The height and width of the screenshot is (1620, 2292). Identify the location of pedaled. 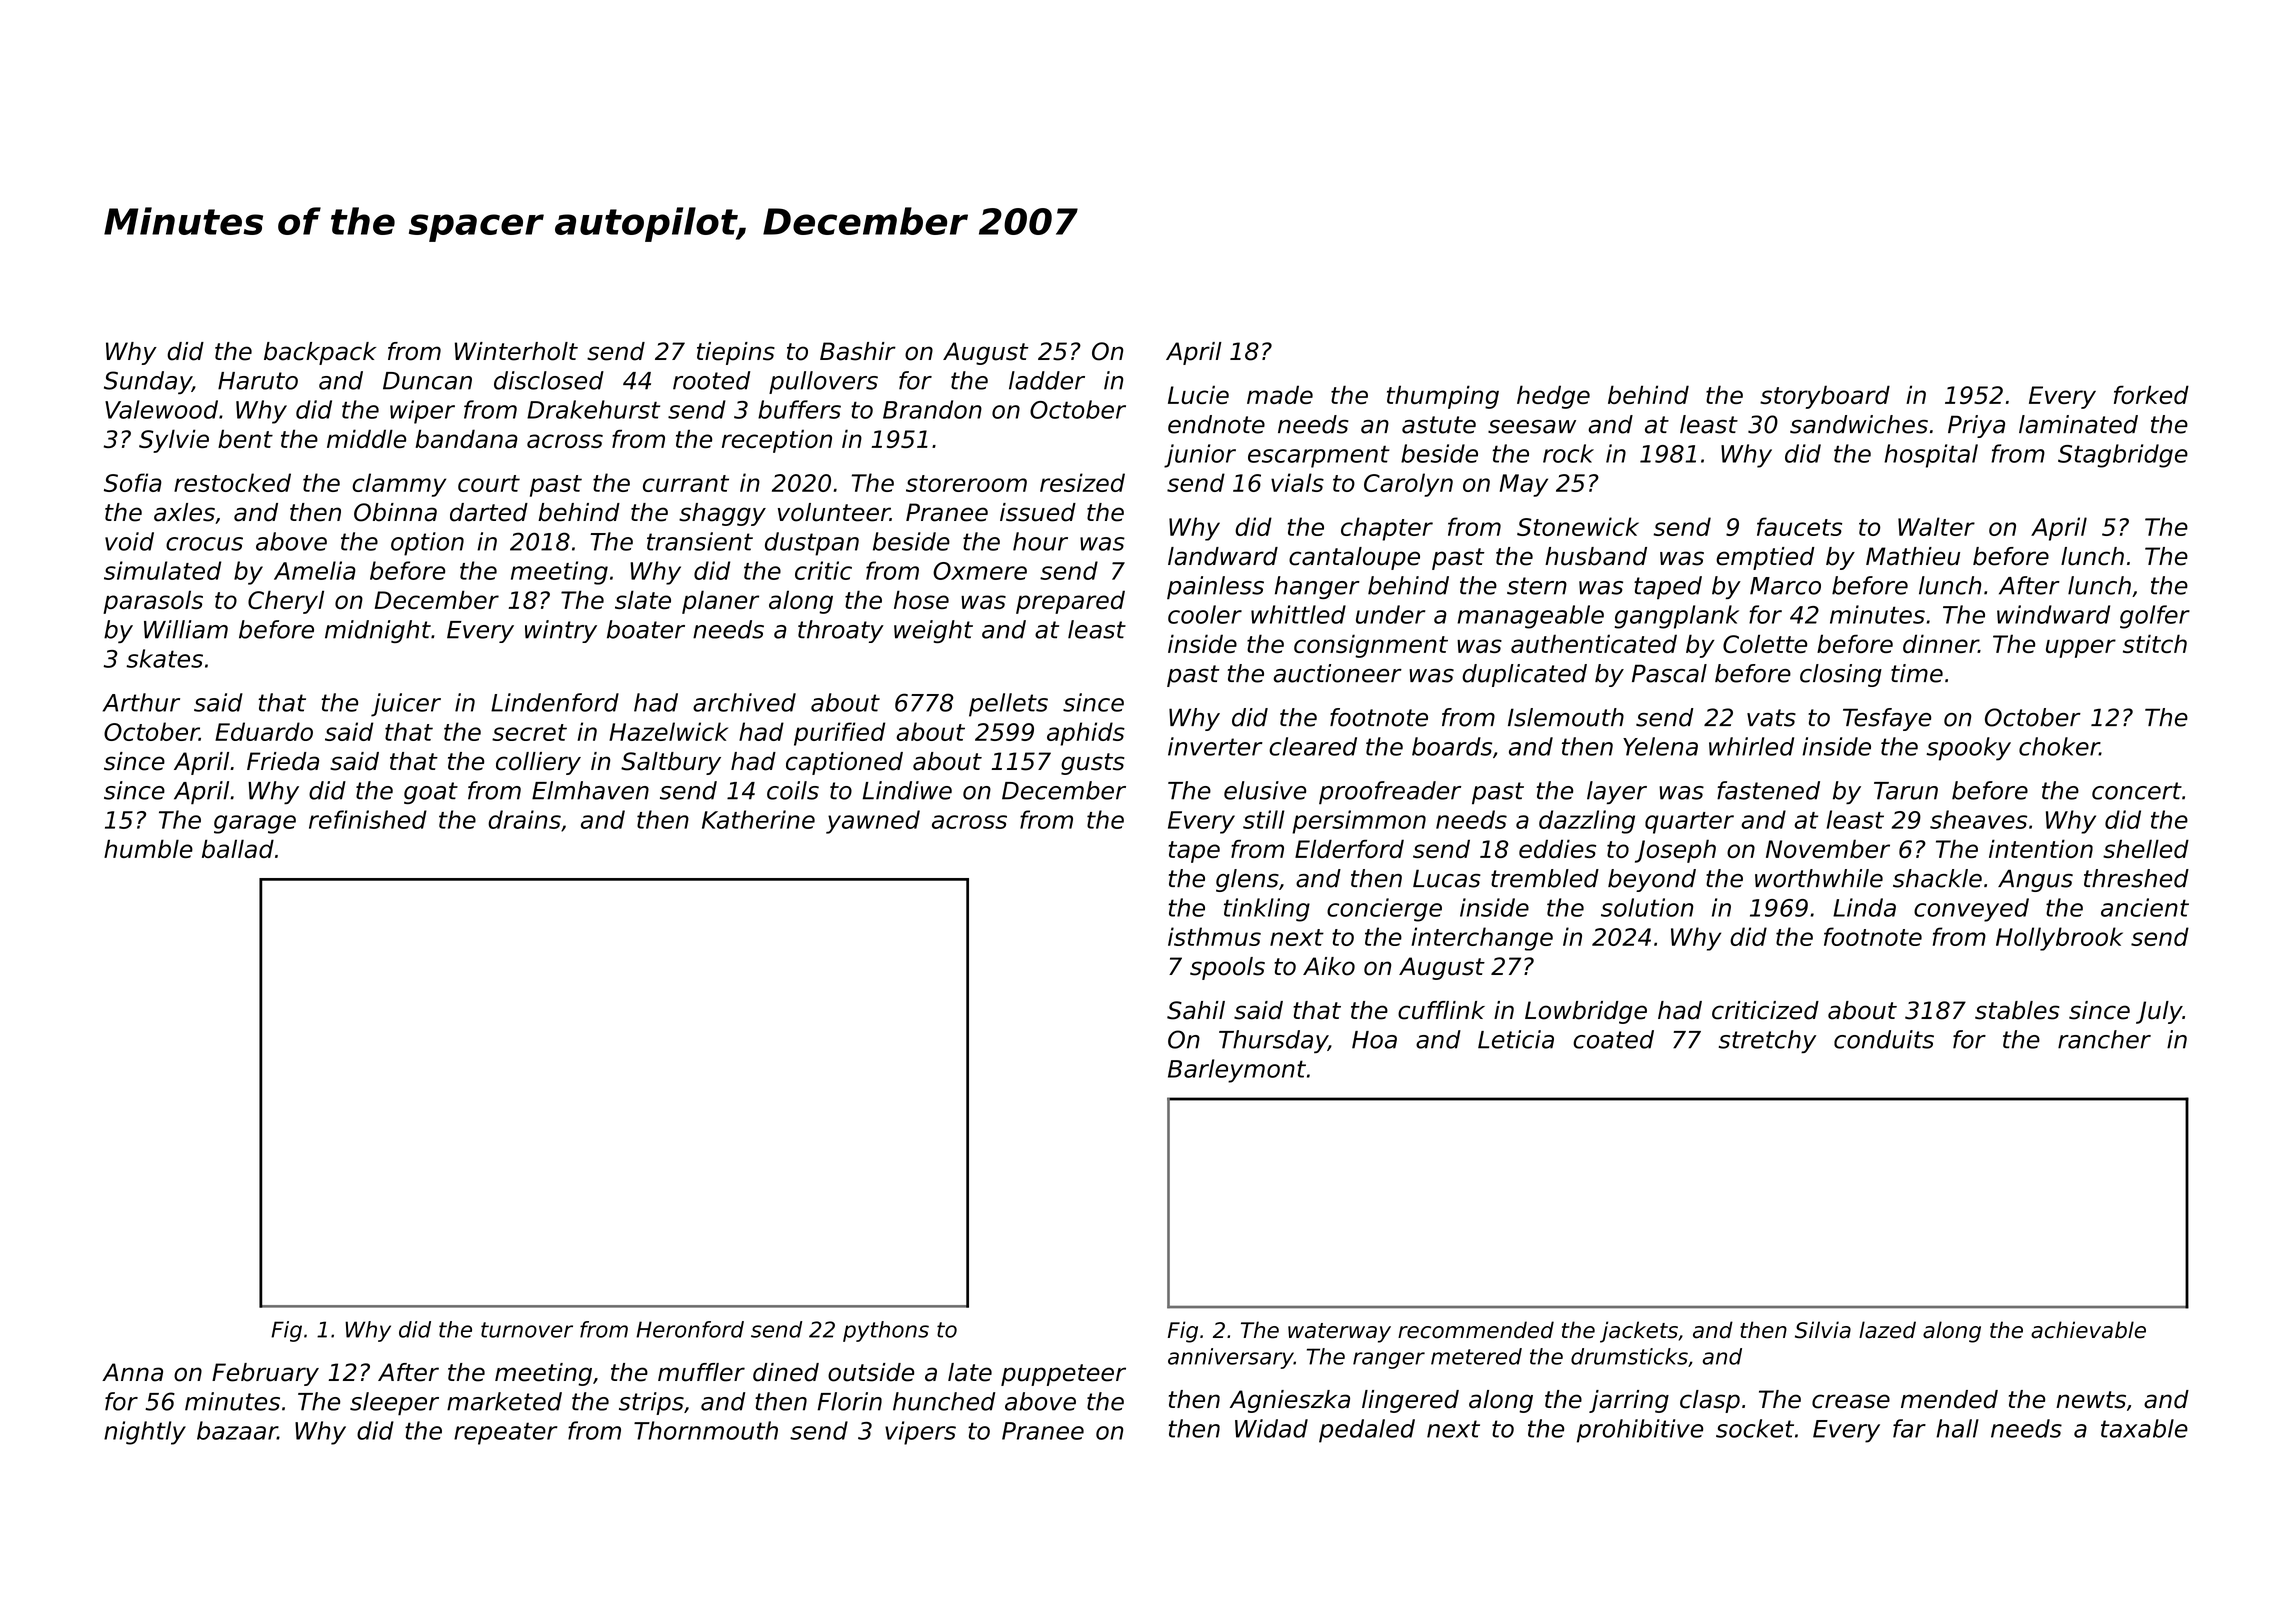
(1367, 1431).
